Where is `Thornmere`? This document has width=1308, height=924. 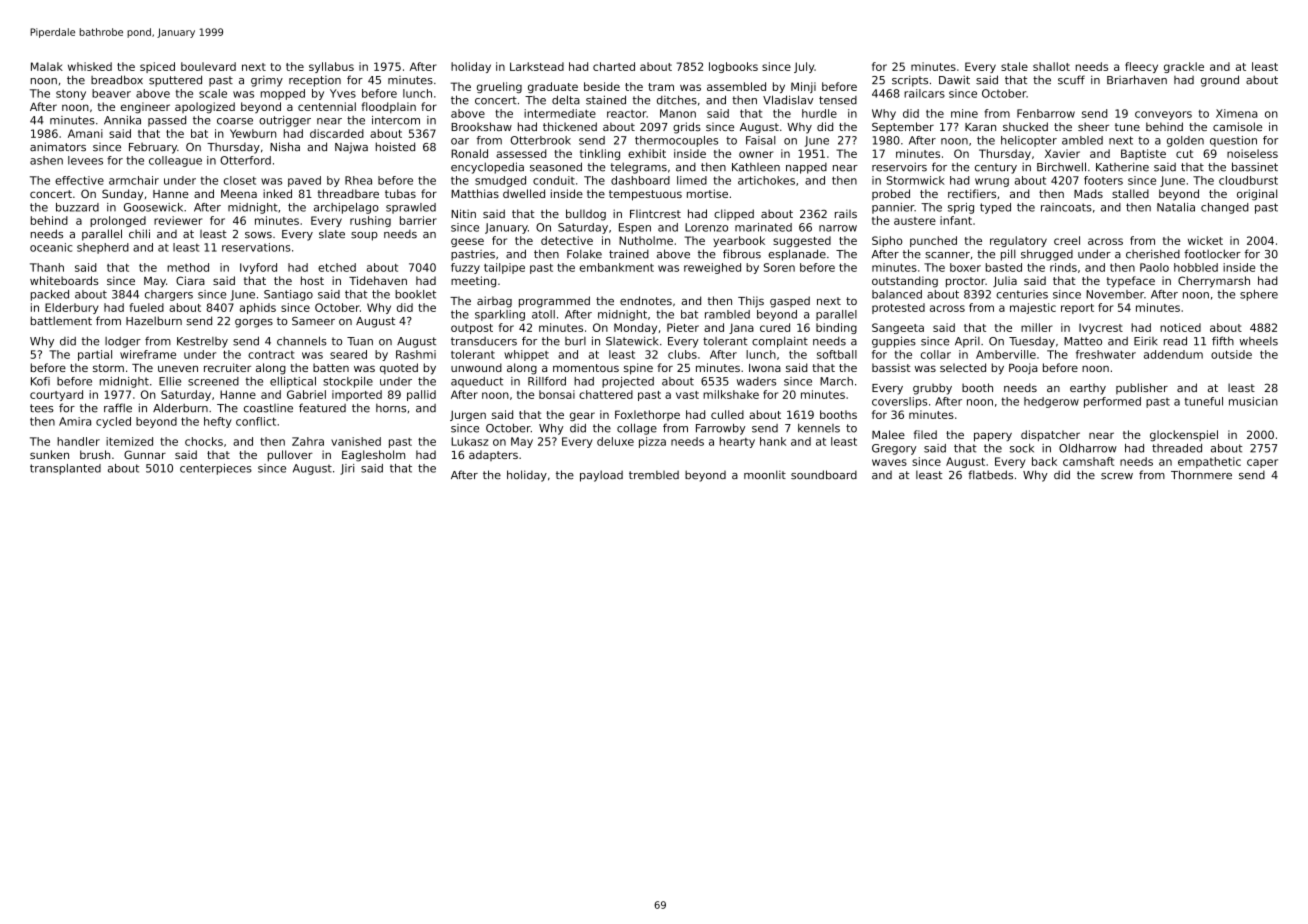 Thornmere is located at coordinates (1201, 475).
